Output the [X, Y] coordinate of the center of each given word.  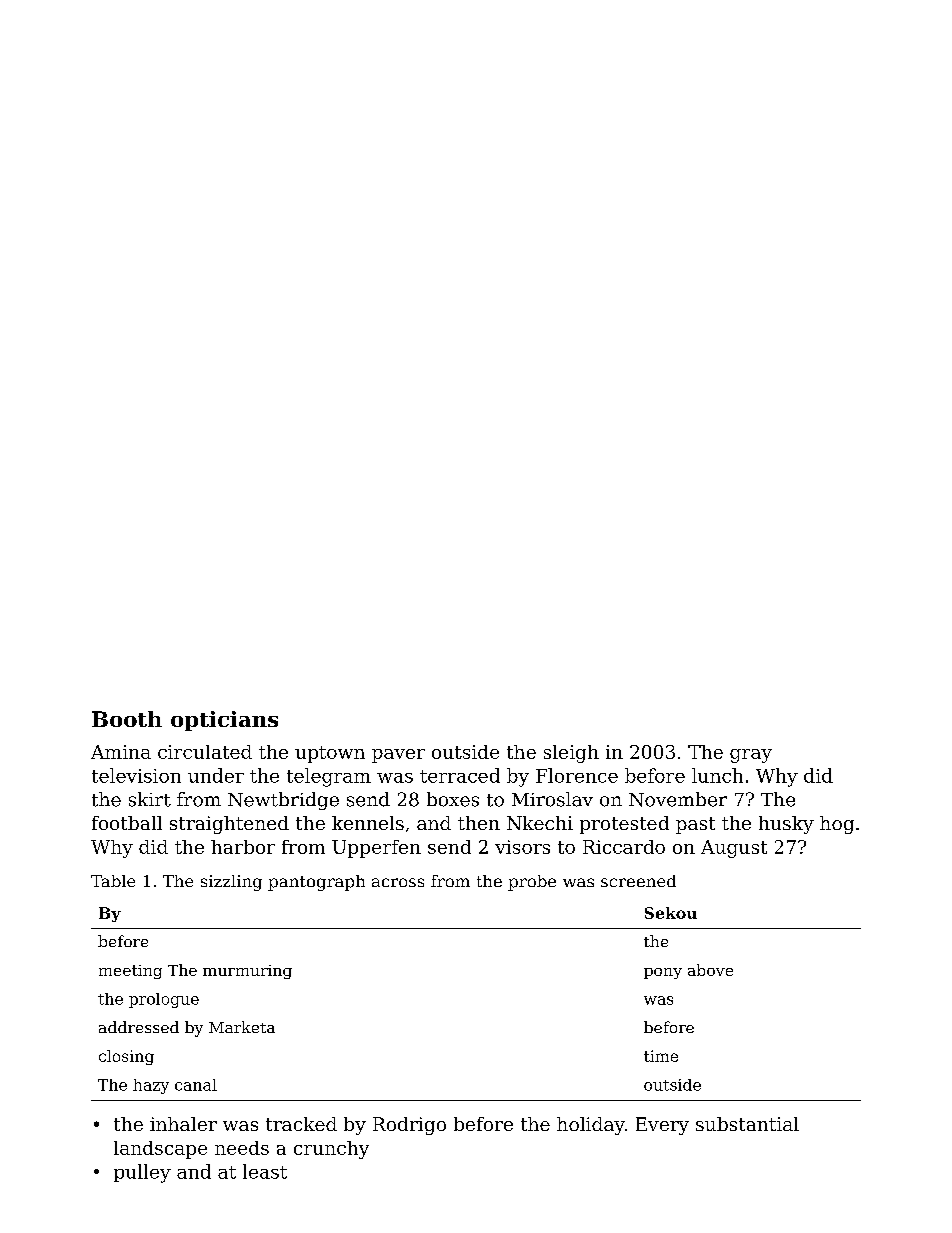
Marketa [242, 1027]
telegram [329, 777]
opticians [224, 721]
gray [751, 756]
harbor [243, 847]
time [661, 1056]
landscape [160, 1150]
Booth [127, 719]
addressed [139, 1027]
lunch [717, 775]
